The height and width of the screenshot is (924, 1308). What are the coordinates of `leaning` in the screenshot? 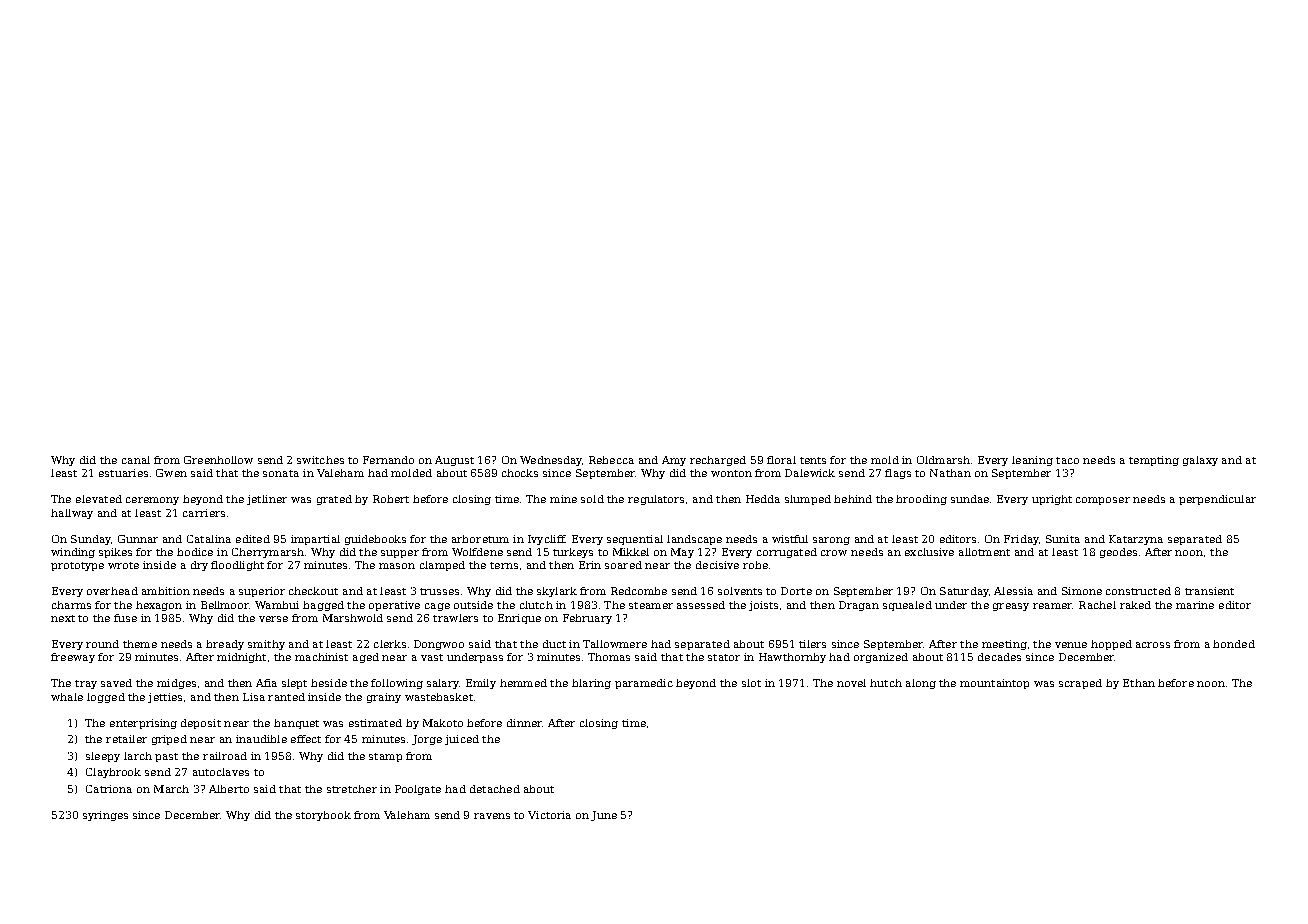 It's located at (1032, 461).
